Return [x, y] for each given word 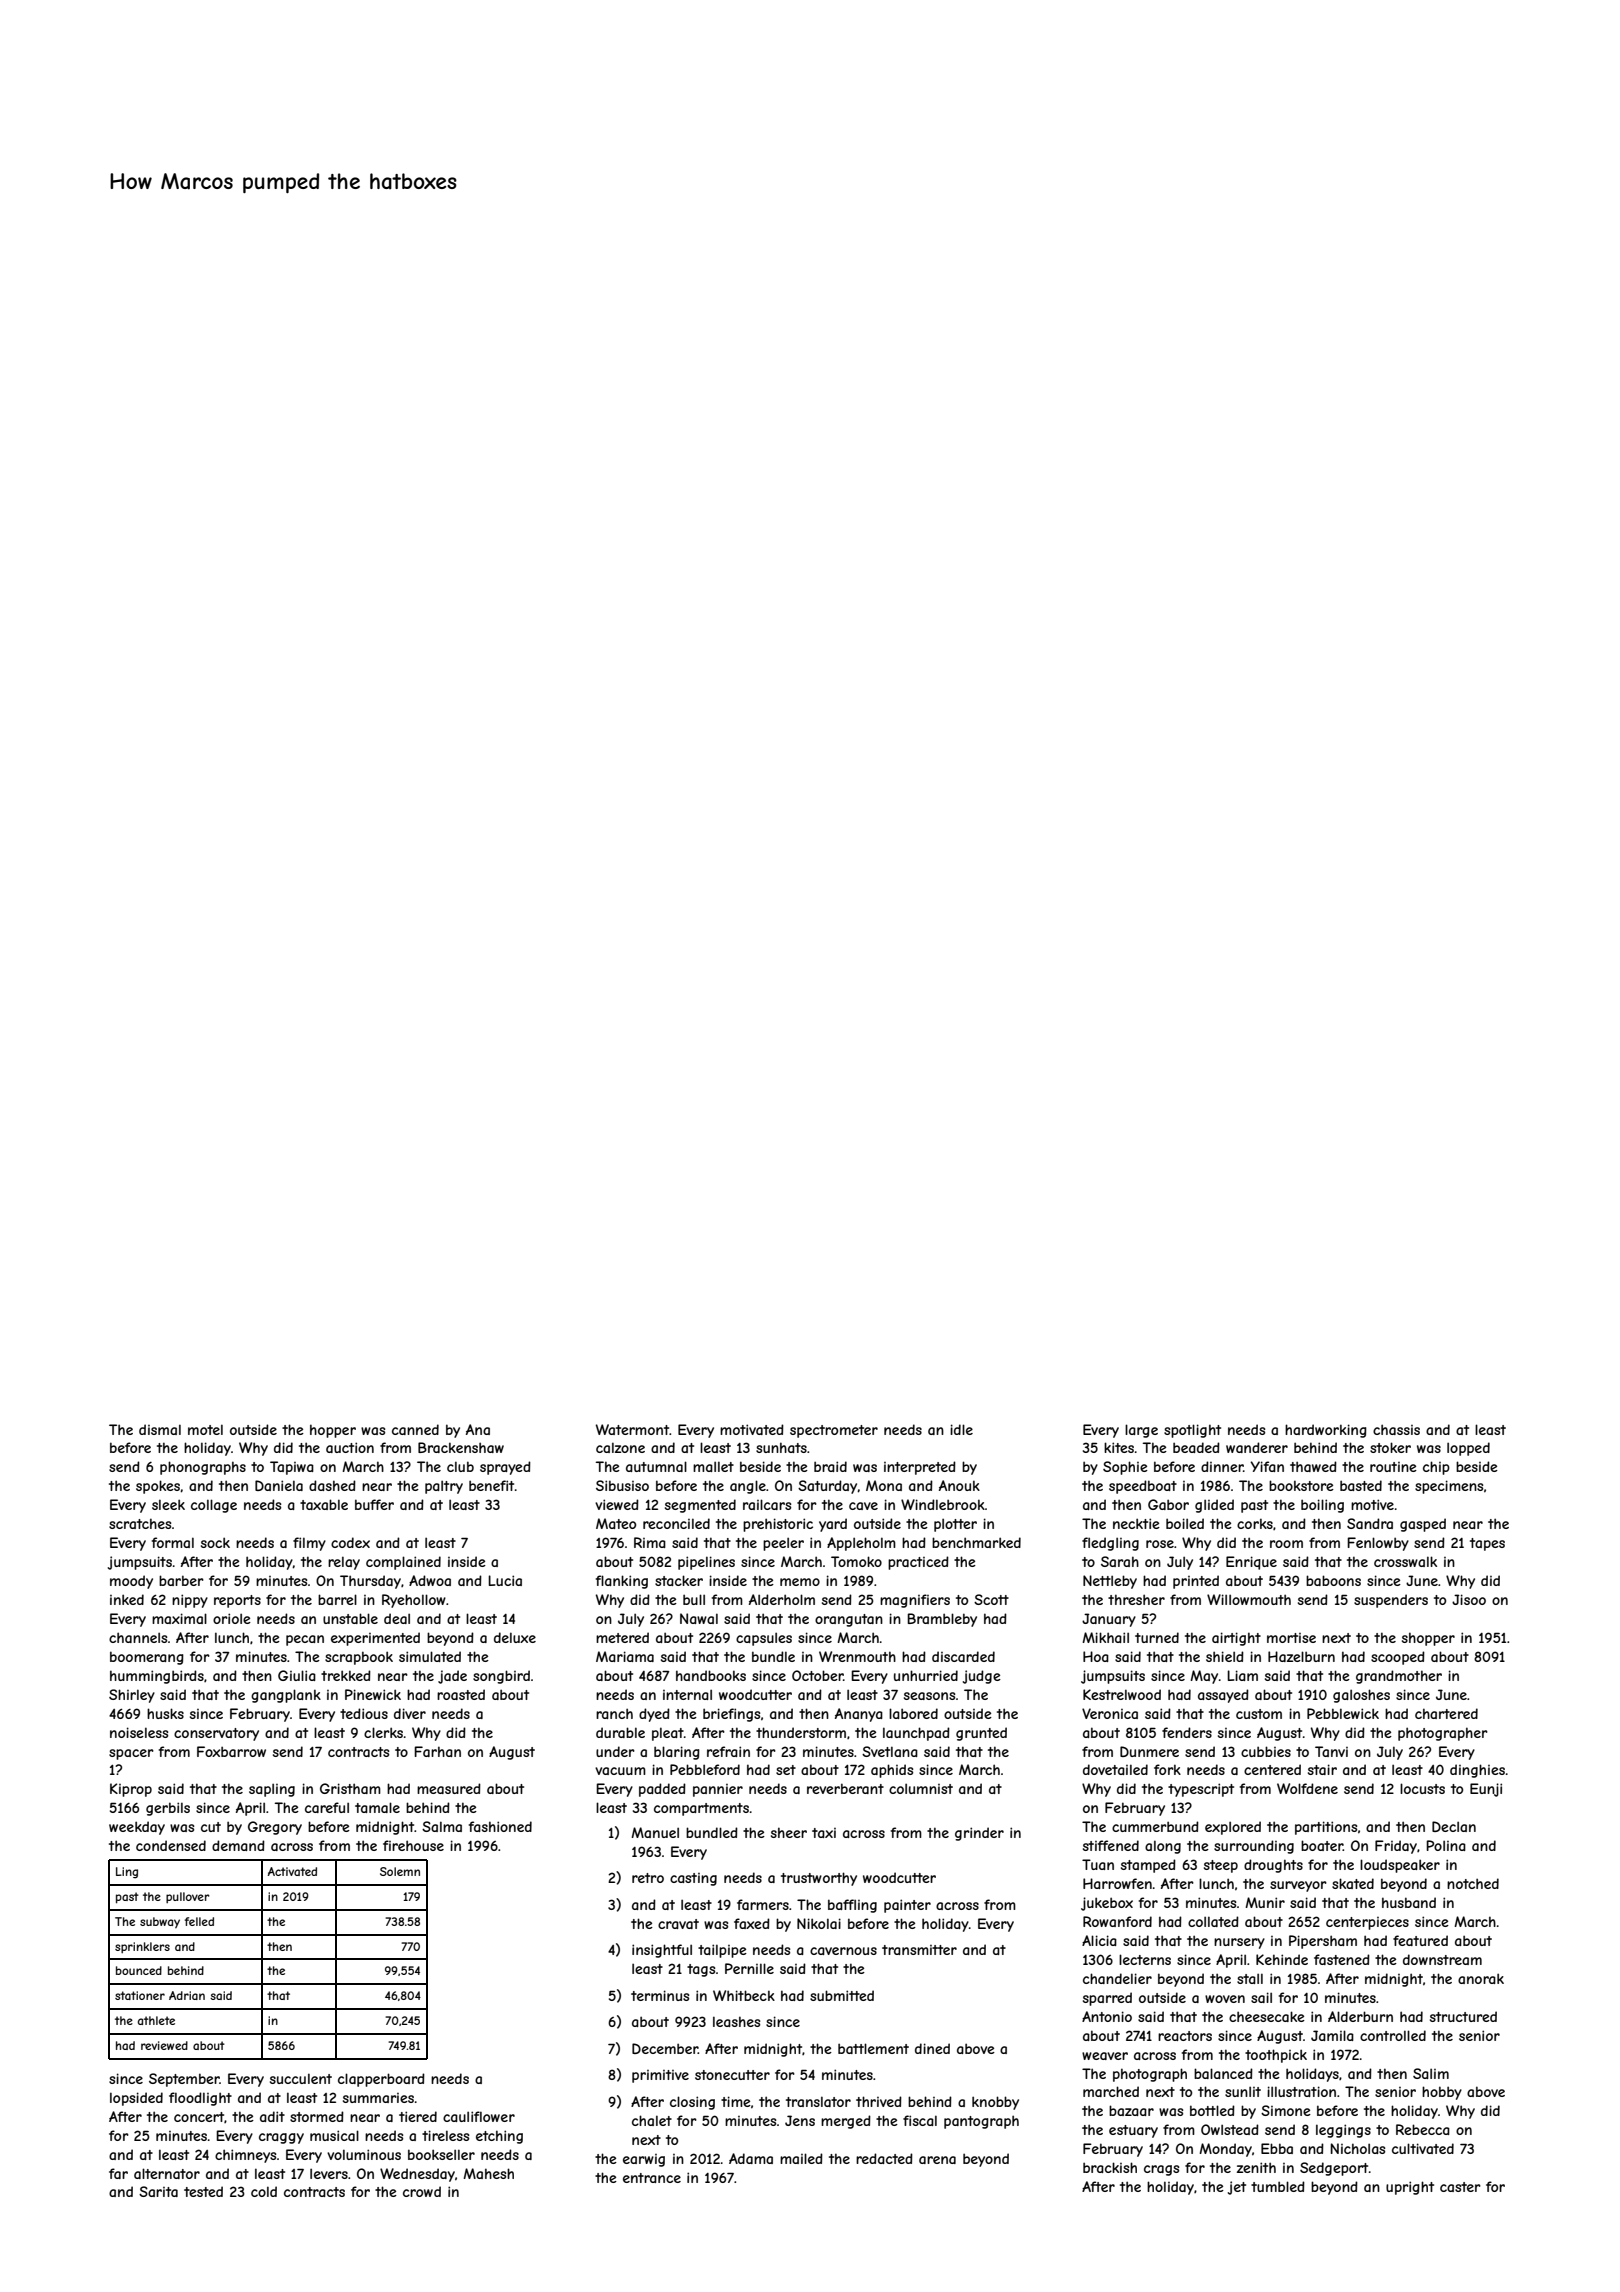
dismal [160, 1429]
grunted [981, 1734]
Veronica [1110, 1713]
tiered [418, 2116]
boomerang [147, 1658]
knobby [995, 2103]
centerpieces [1367, 1923]
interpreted [920, 1468]
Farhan [437, 1751]
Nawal [699, 1618]
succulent [301, 2078]
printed [1196, 1582]
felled [199, 1921]
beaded [1196, 1447]
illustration [1301, 2091]
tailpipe [722, 1951]
